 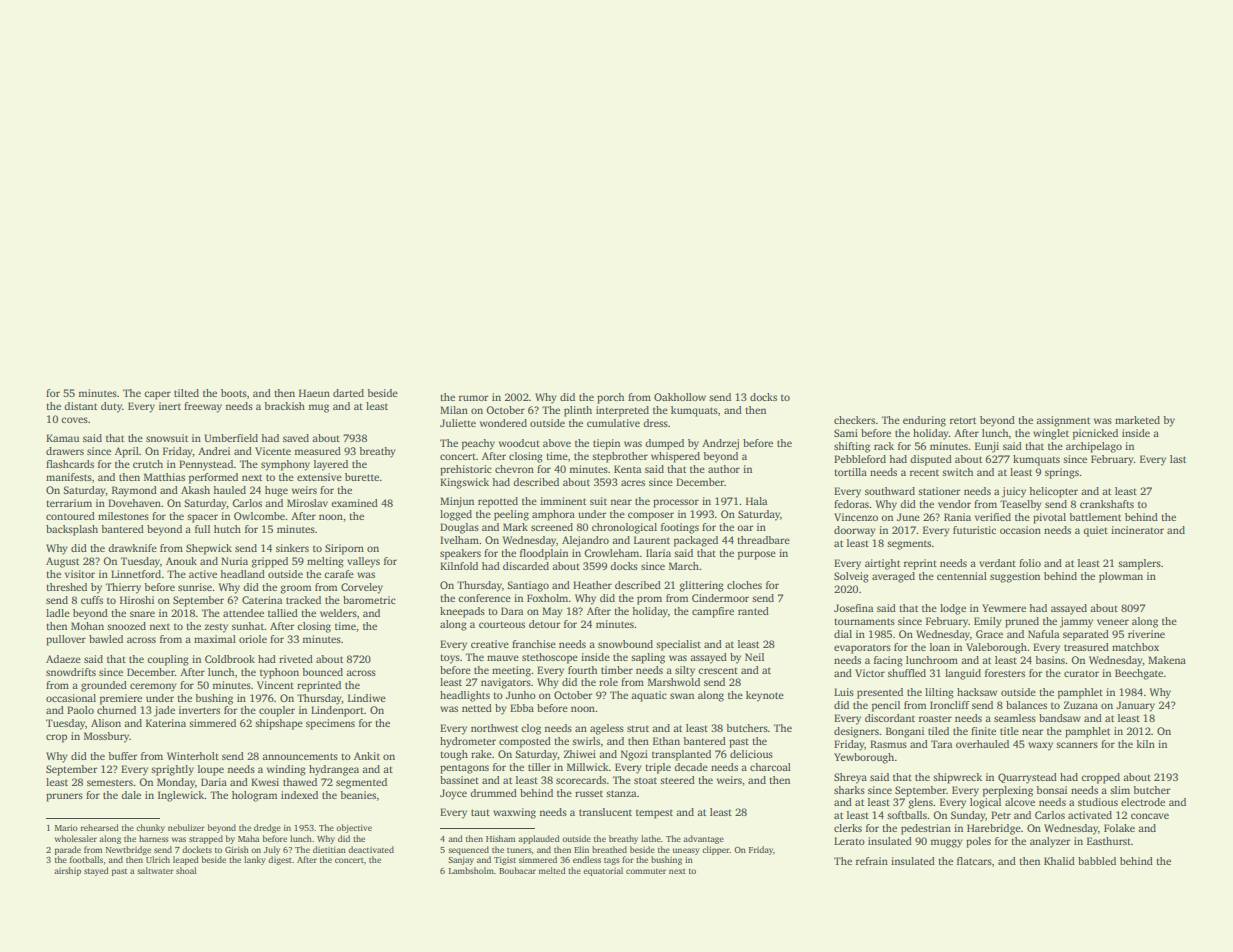 I want to click on crutch, so click(x=148, y=464).
